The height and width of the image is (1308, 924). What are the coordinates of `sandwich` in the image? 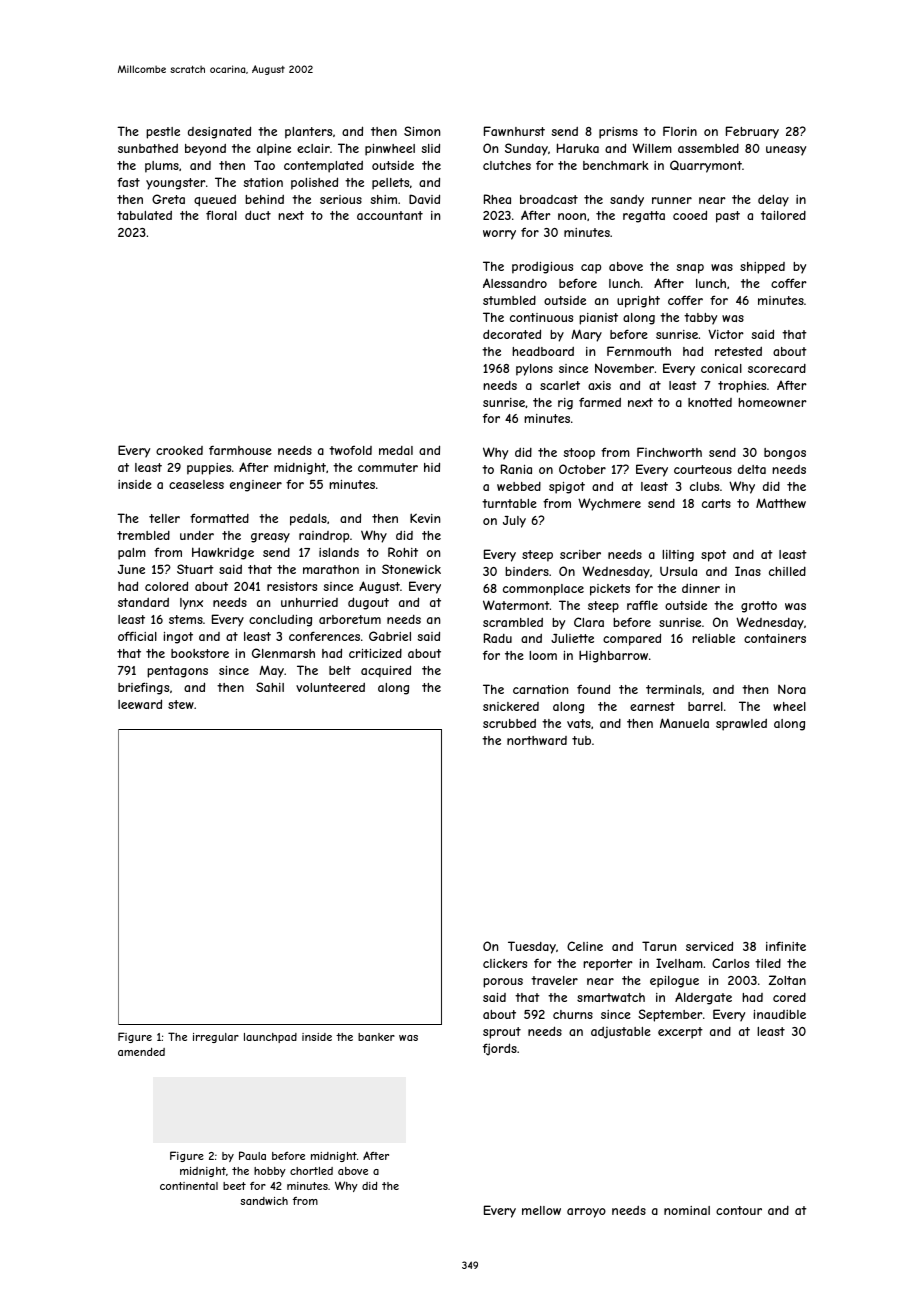 It's located at (264, 1201).
